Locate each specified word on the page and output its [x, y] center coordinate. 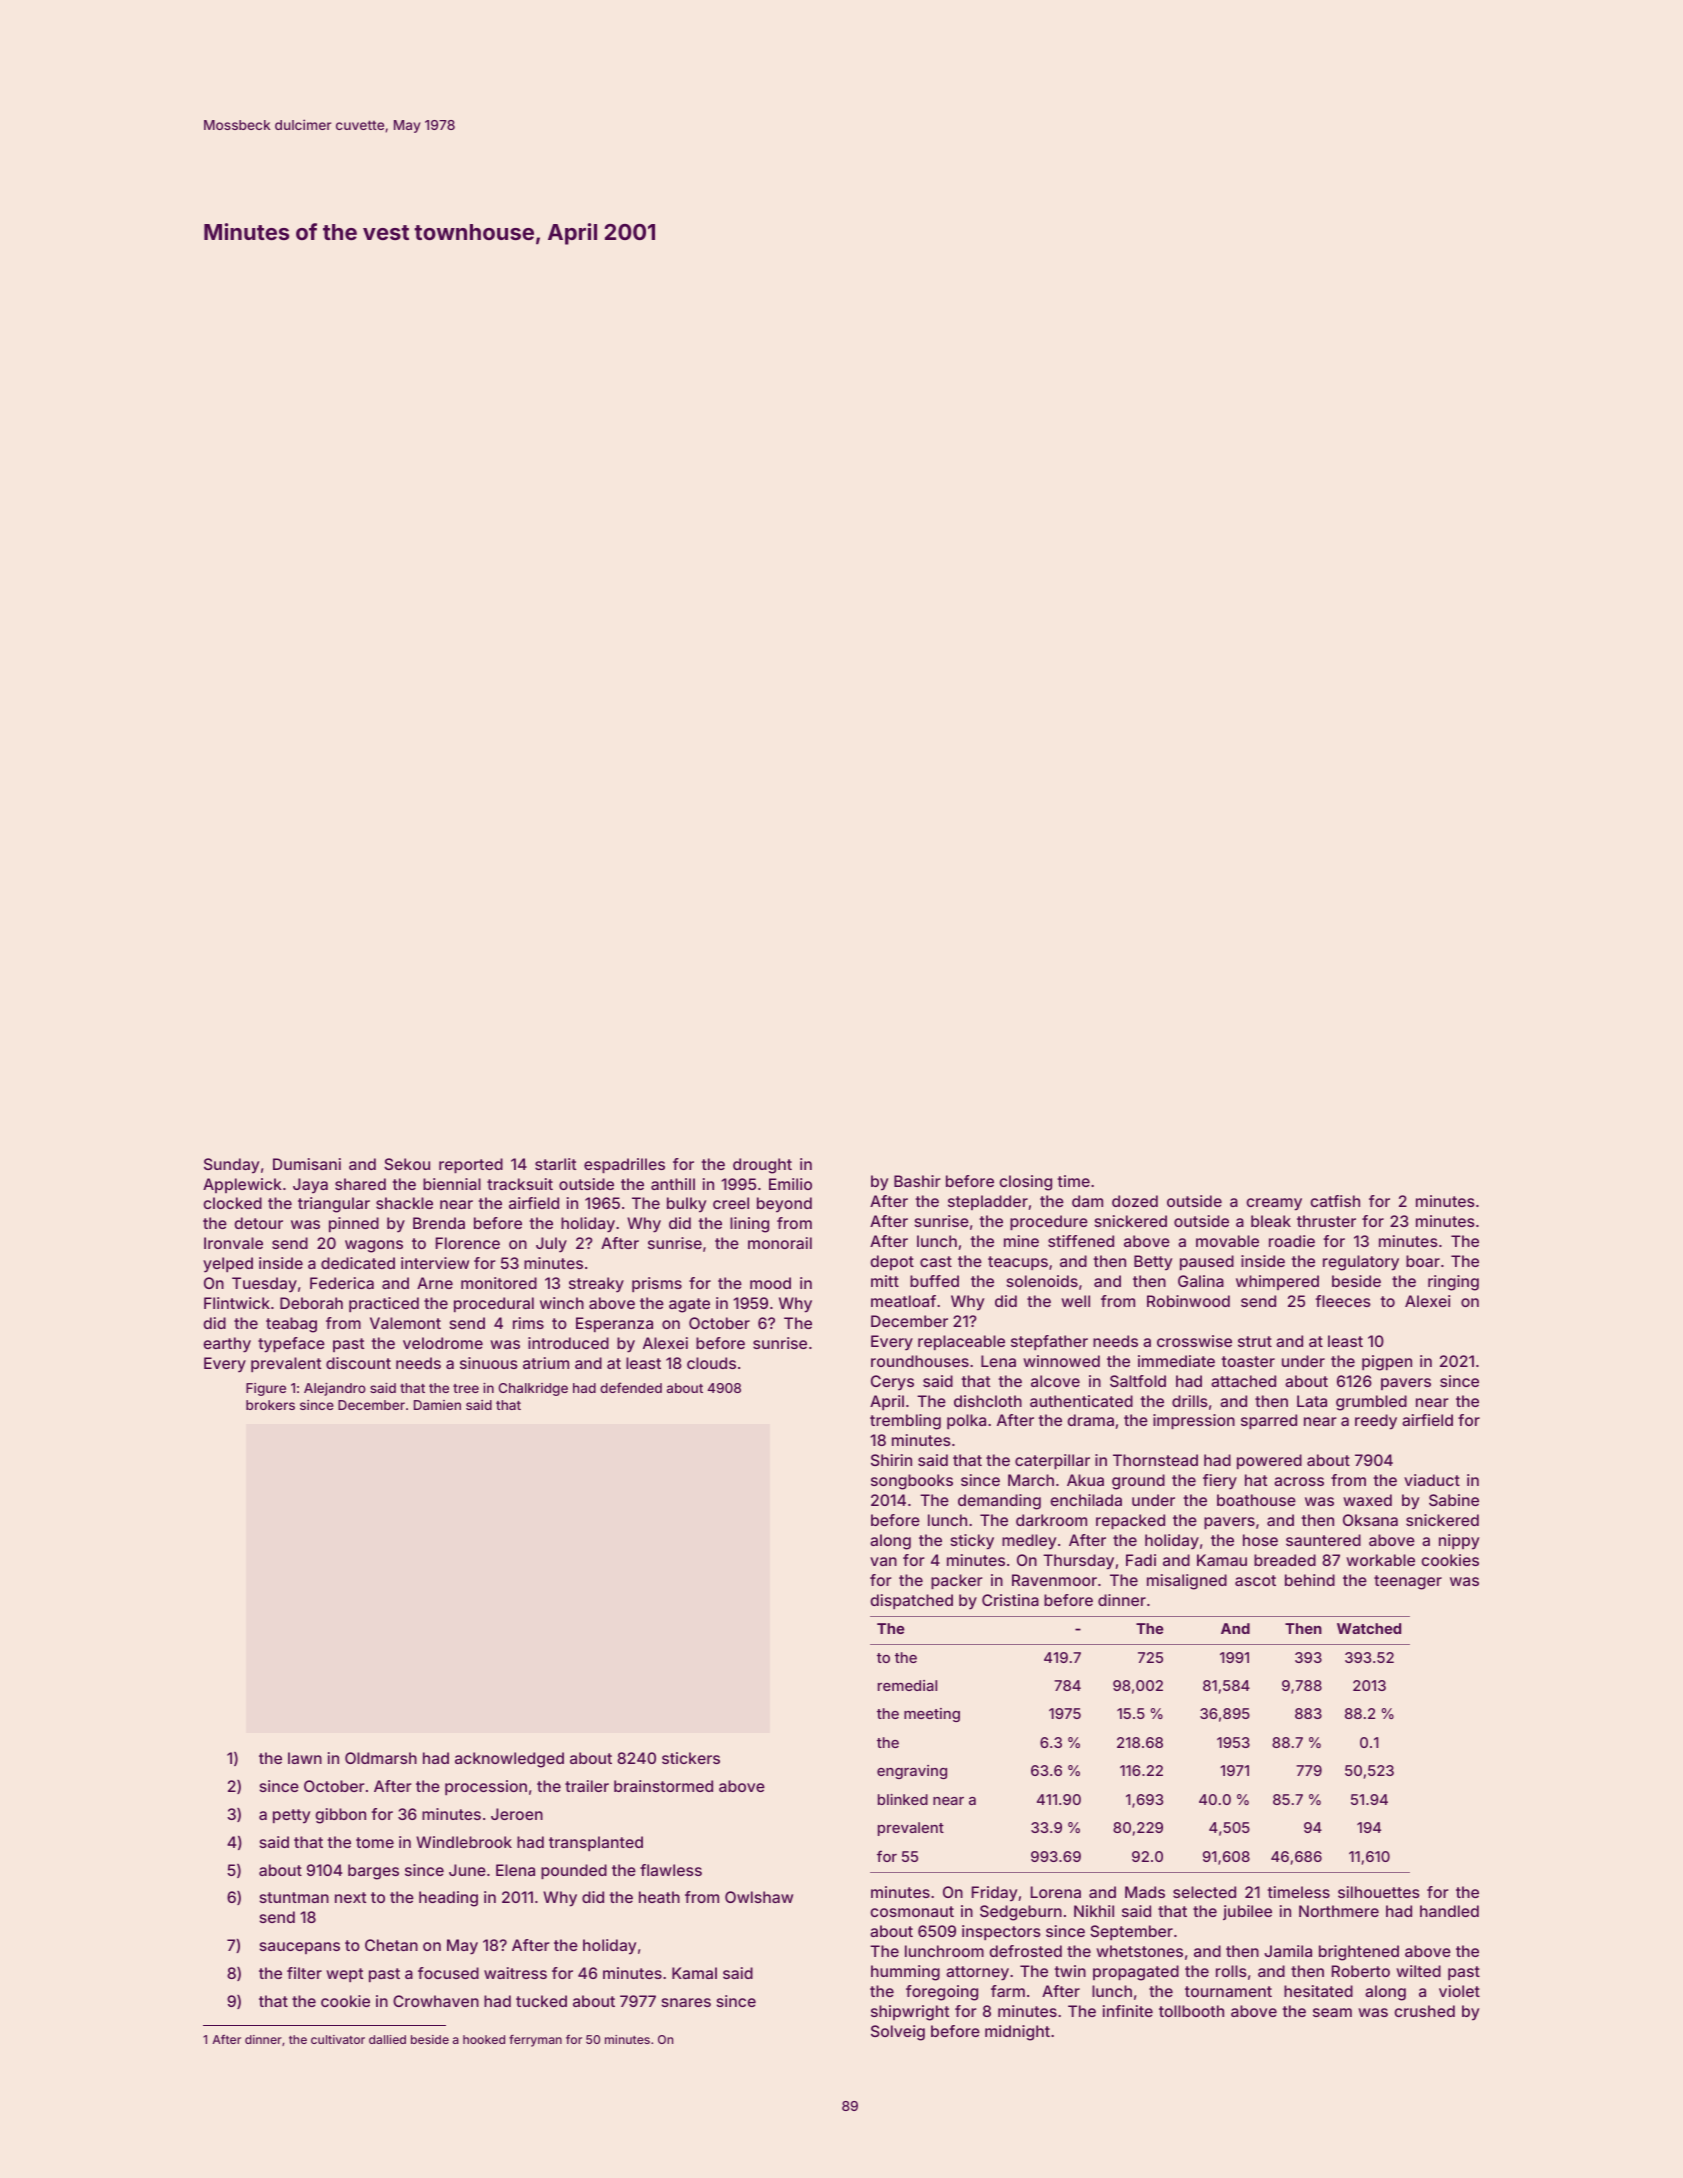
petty [291, 1816]
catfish [1335, 1201]
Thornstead [1155, 1460]
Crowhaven [436, 2001]
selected [1204, 1892]
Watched [1369, 1628]
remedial [907, 1685]
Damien [437, 1405]
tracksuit [520, 1184]
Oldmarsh [381, 1758]
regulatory [1361, 1263]
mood [770, 1283]
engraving [912, 1772]
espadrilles [624, 1165]
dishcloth [988, 1401]
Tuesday [264, 1285]
